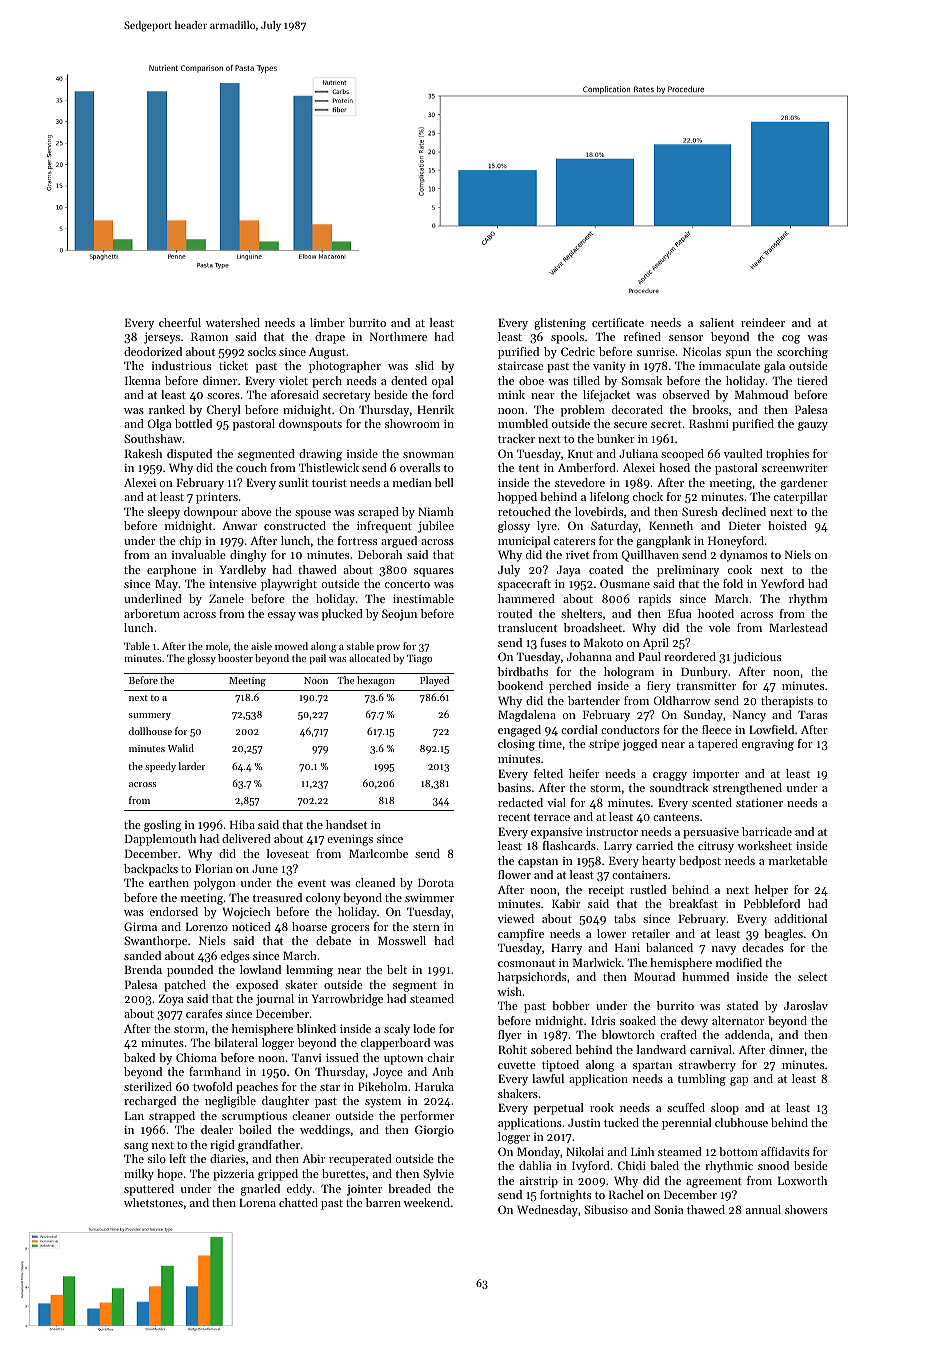 This screenshot has width=952, height=1352. I want to click on rigid, so click(222, 1146).
